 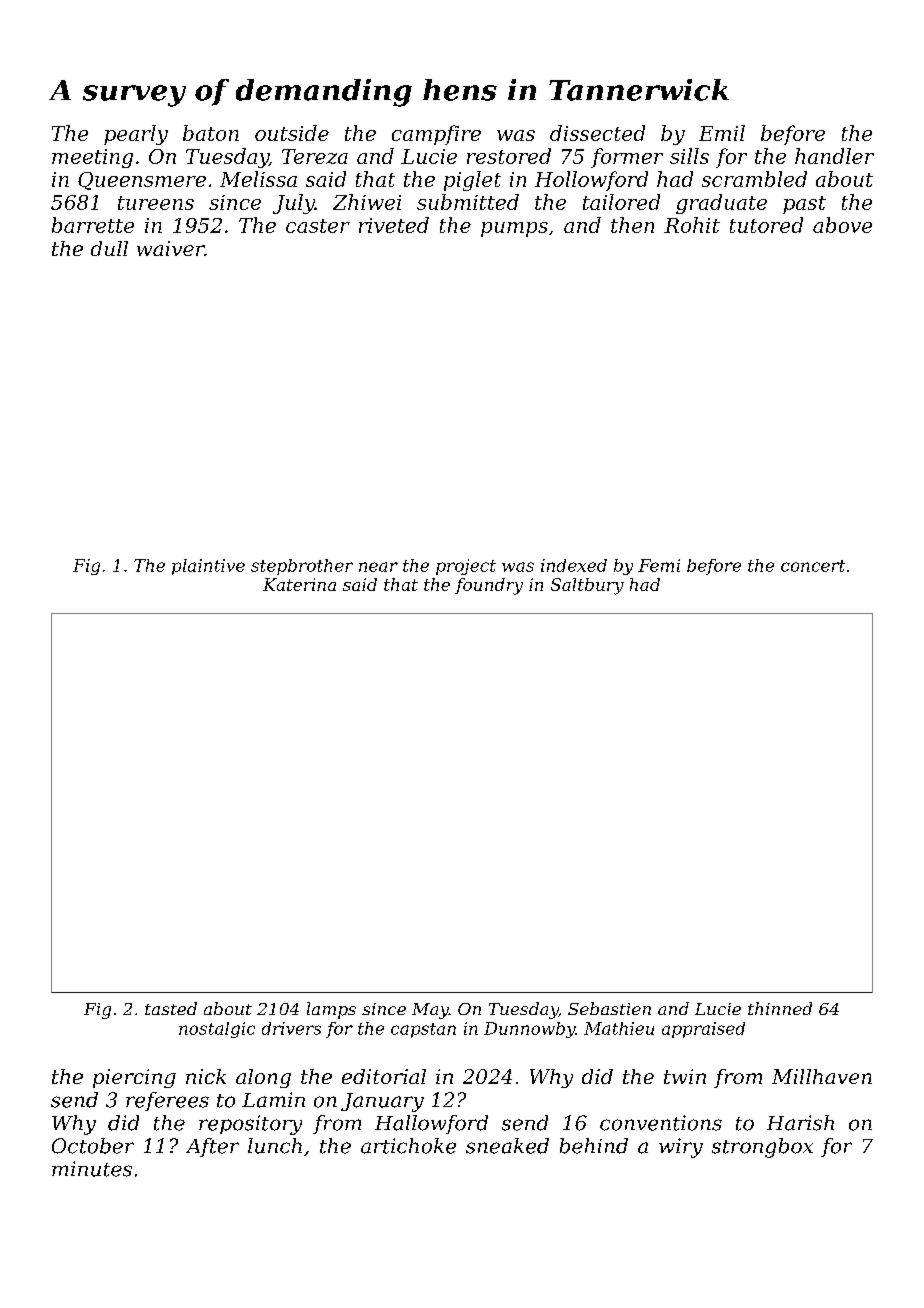 I want to click on dull, so click(x=109, y=248).
